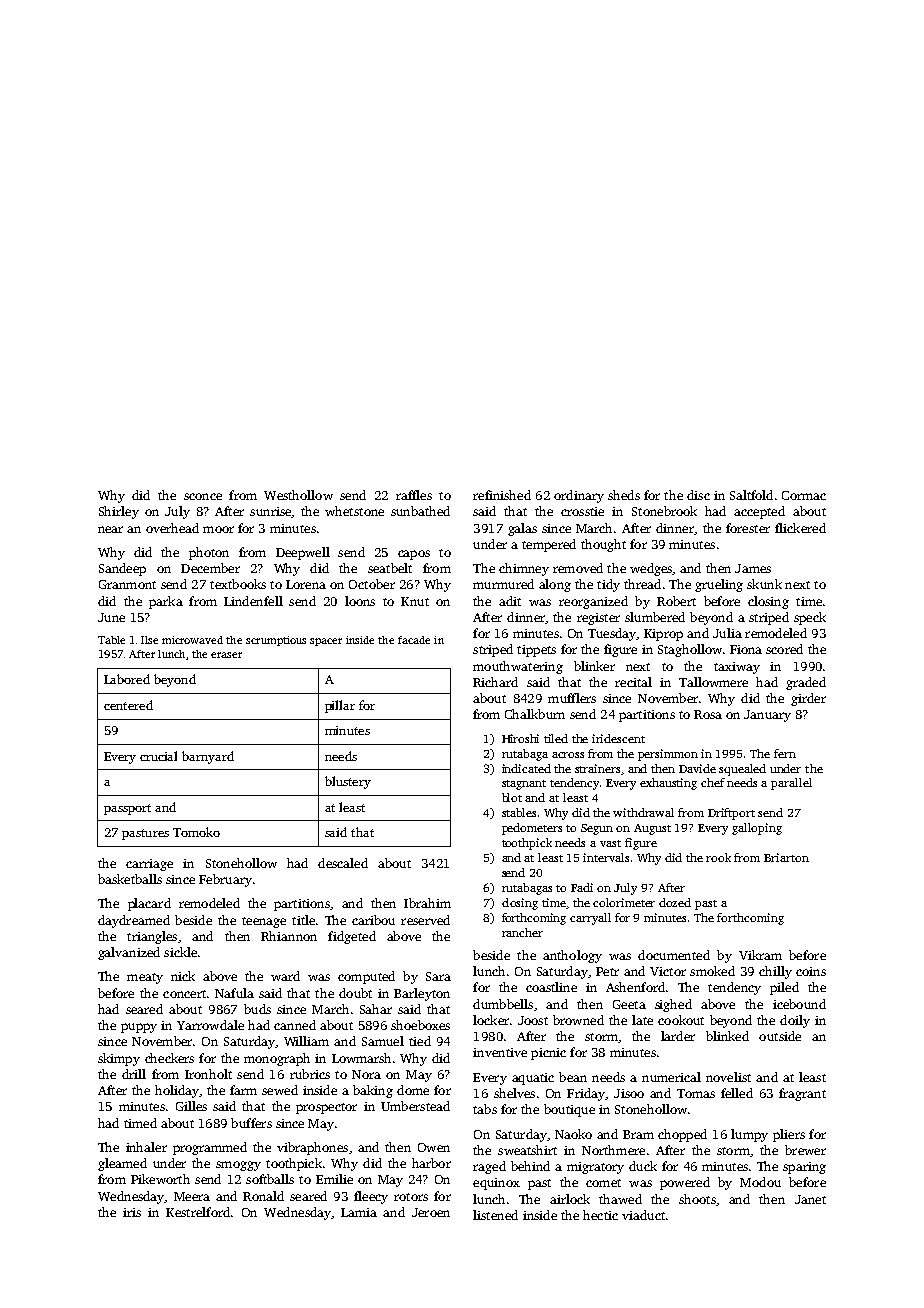  What do you see at coordinates (149, 904) in the screenshot?
I see `placard` at bounding box center [149, 904].
